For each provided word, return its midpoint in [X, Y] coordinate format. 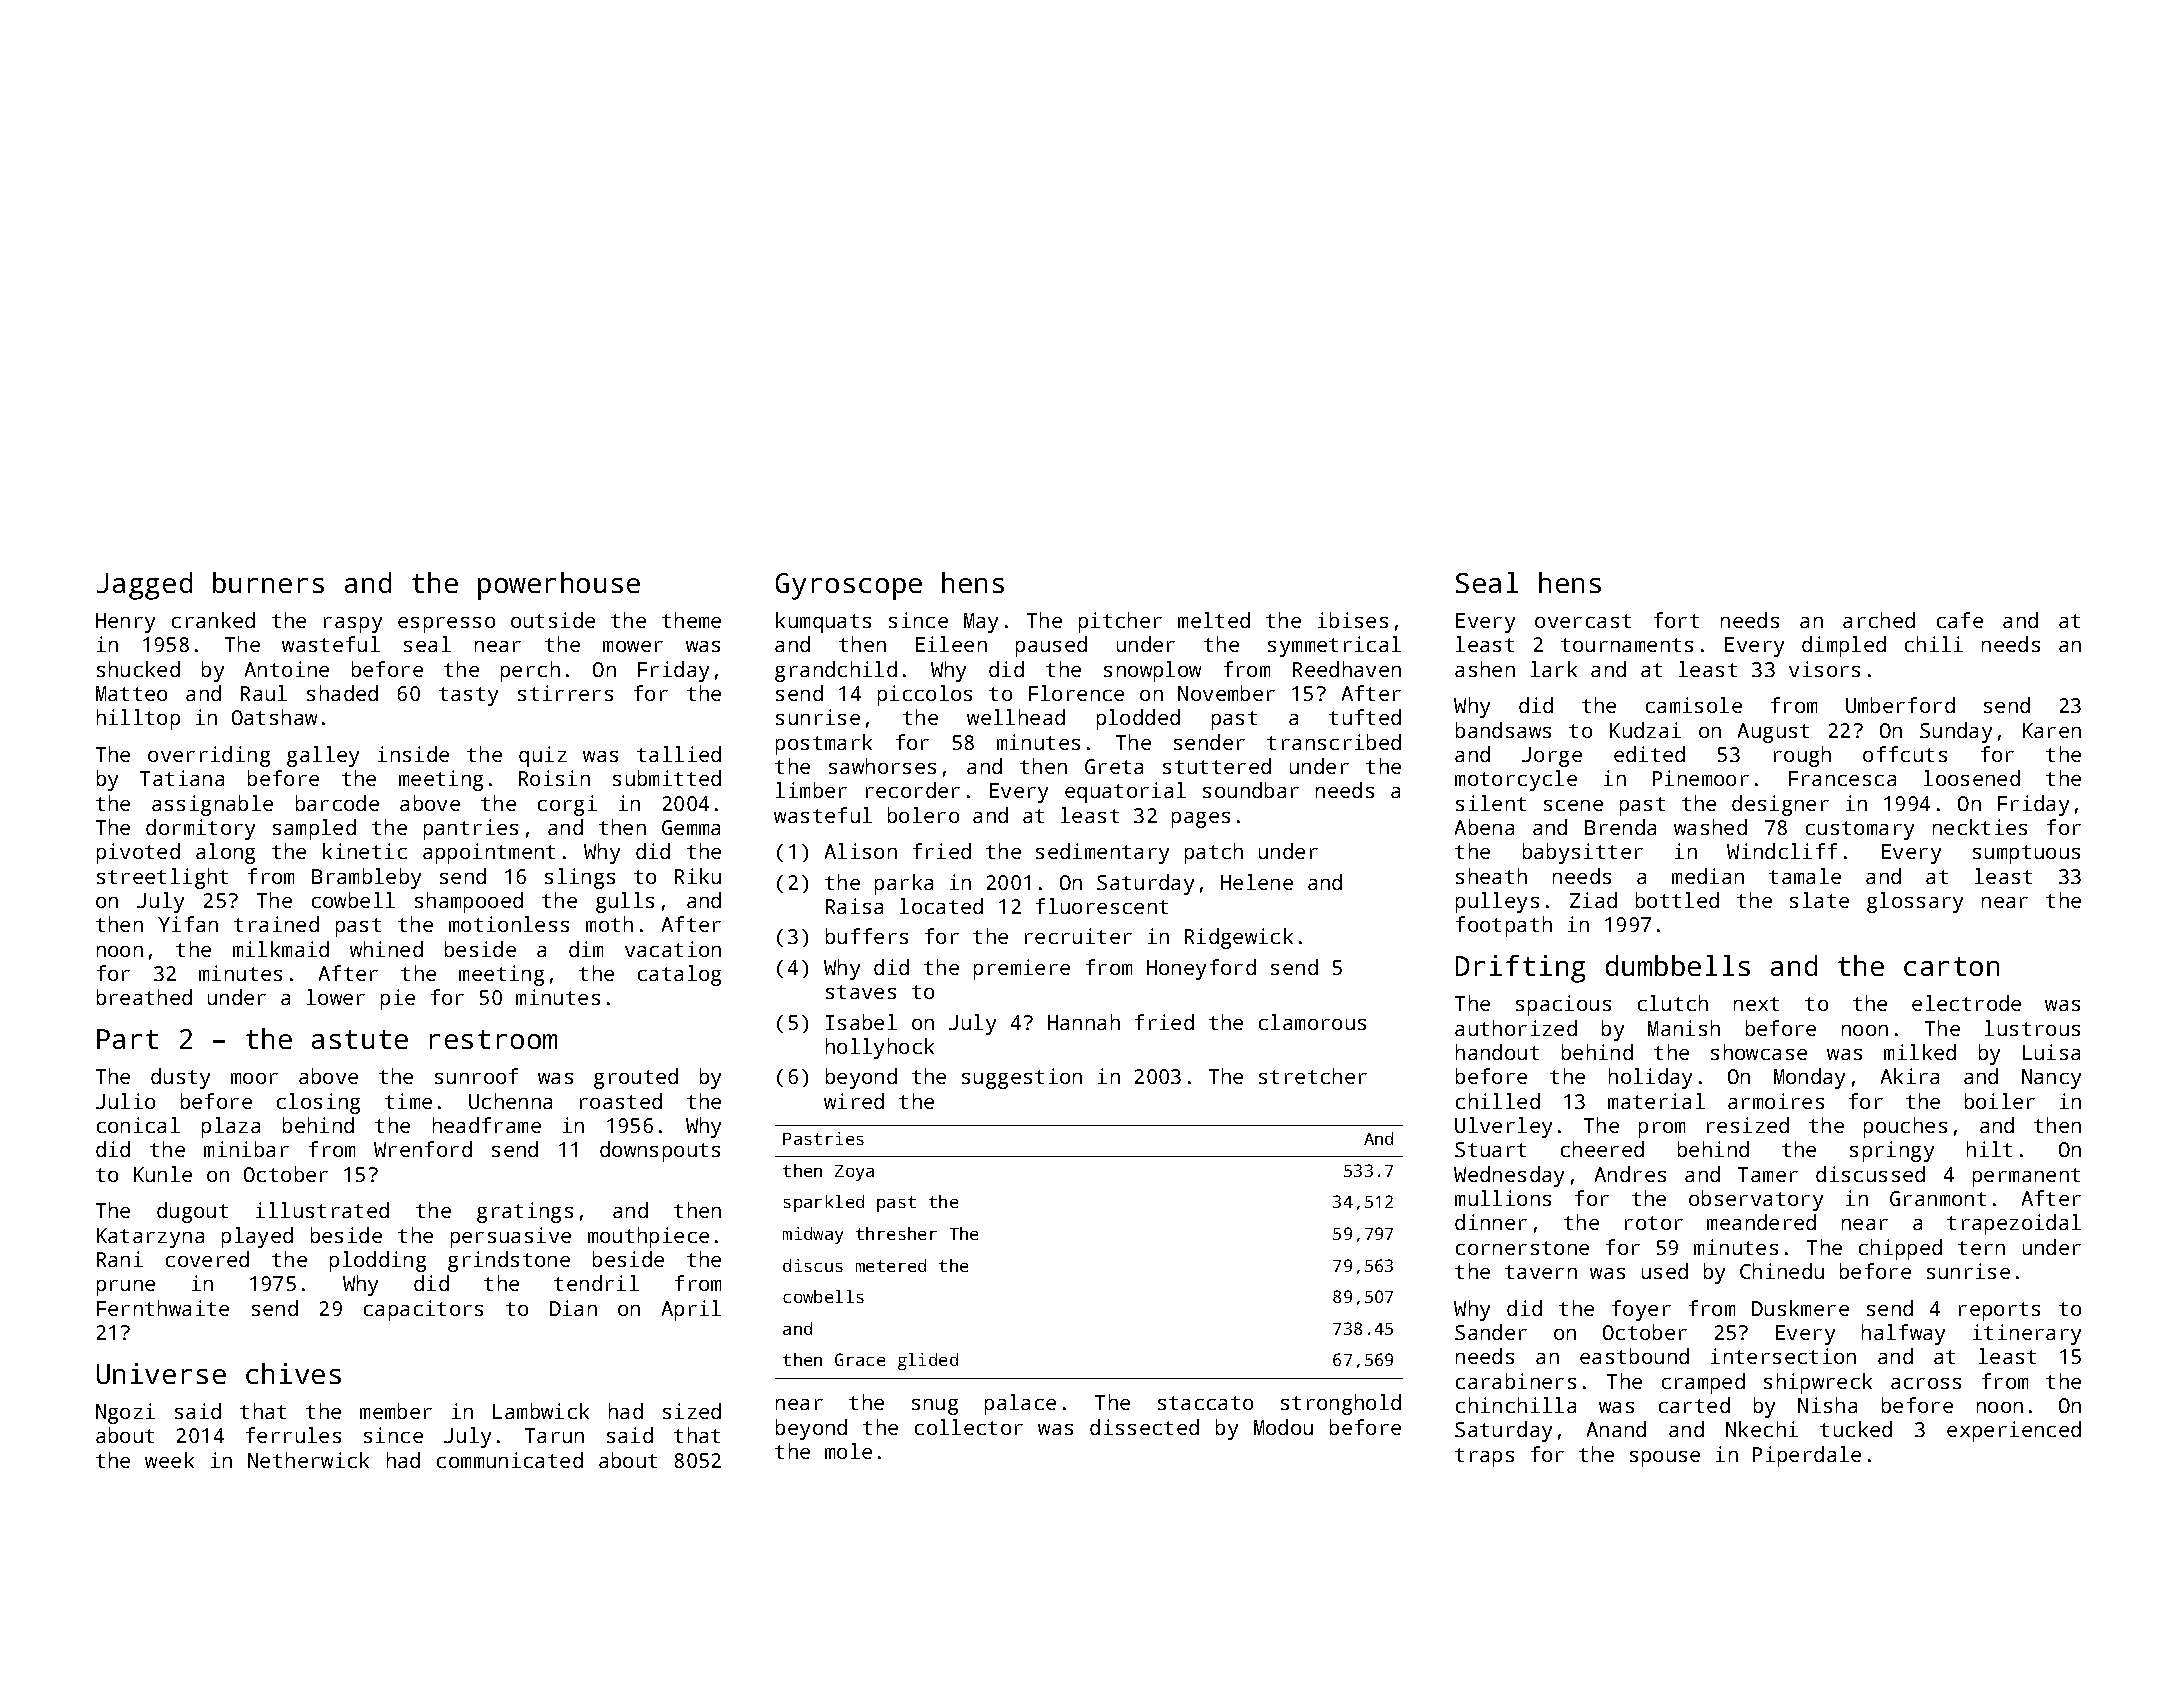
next [1756, 1004]
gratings [525, 1212]
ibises [1353, 620]
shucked [138, 669]
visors [1824, 669]
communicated [510, 1460]
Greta [1114, 766]
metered [891, 1265]
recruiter [1078, 936]
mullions [1503, 1198]
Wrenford [423, 1149]
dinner [1491, 1222]
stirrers [565, 693]
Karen [2052, 730]
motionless [509, 924]
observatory [1756, 1200]
